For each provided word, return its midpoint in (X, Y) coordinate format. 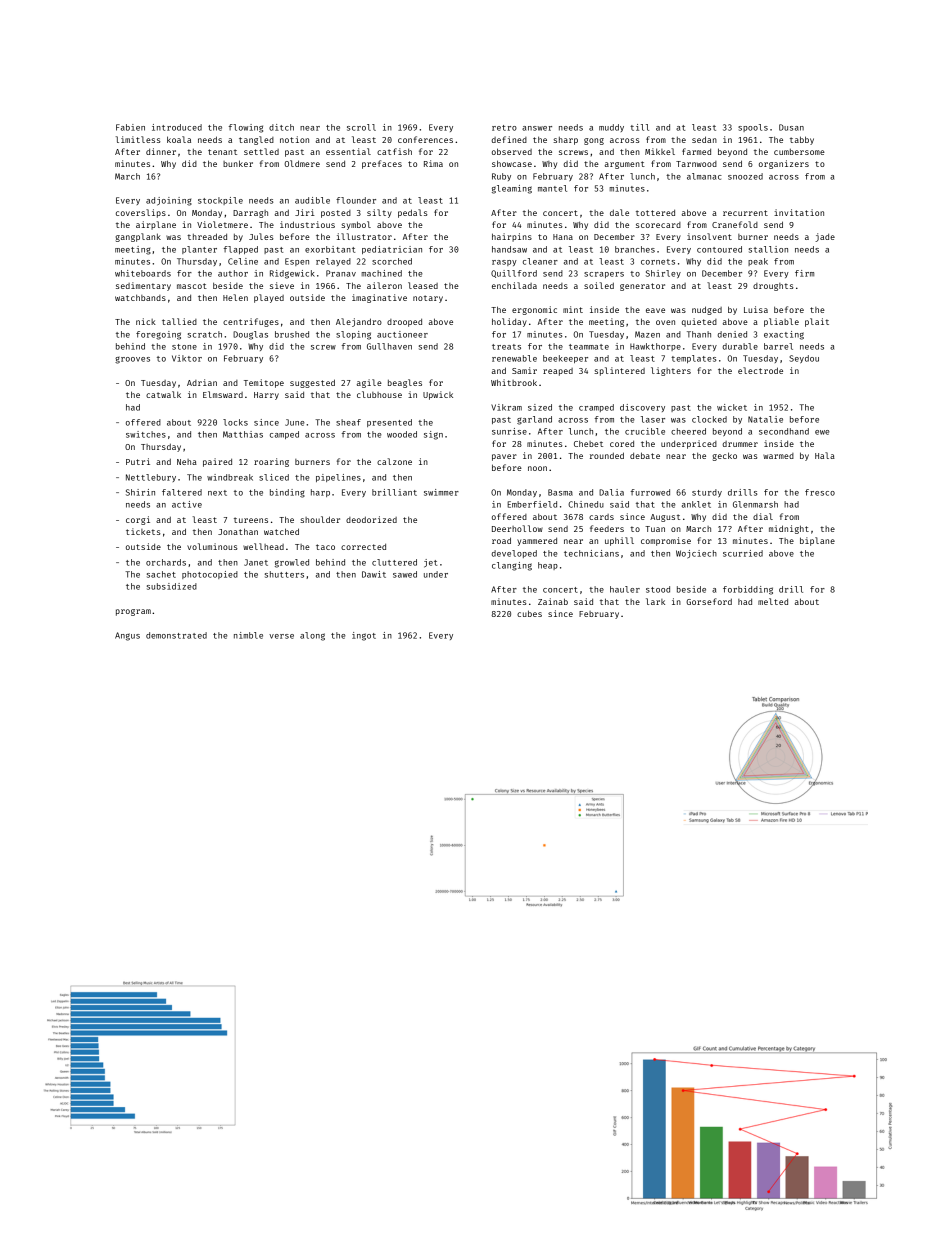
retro (504, 128)
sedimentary (143, 286)
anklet (696, 504)
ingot (364, 636)
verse (281, 636)
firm (804, 273)
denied (732, 334)
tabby (802, 140)
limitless (138, 139)
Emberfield (532, 504)
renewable (514, 358)
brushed (292, 334)
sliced (274, 477)
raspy (504, 263)
